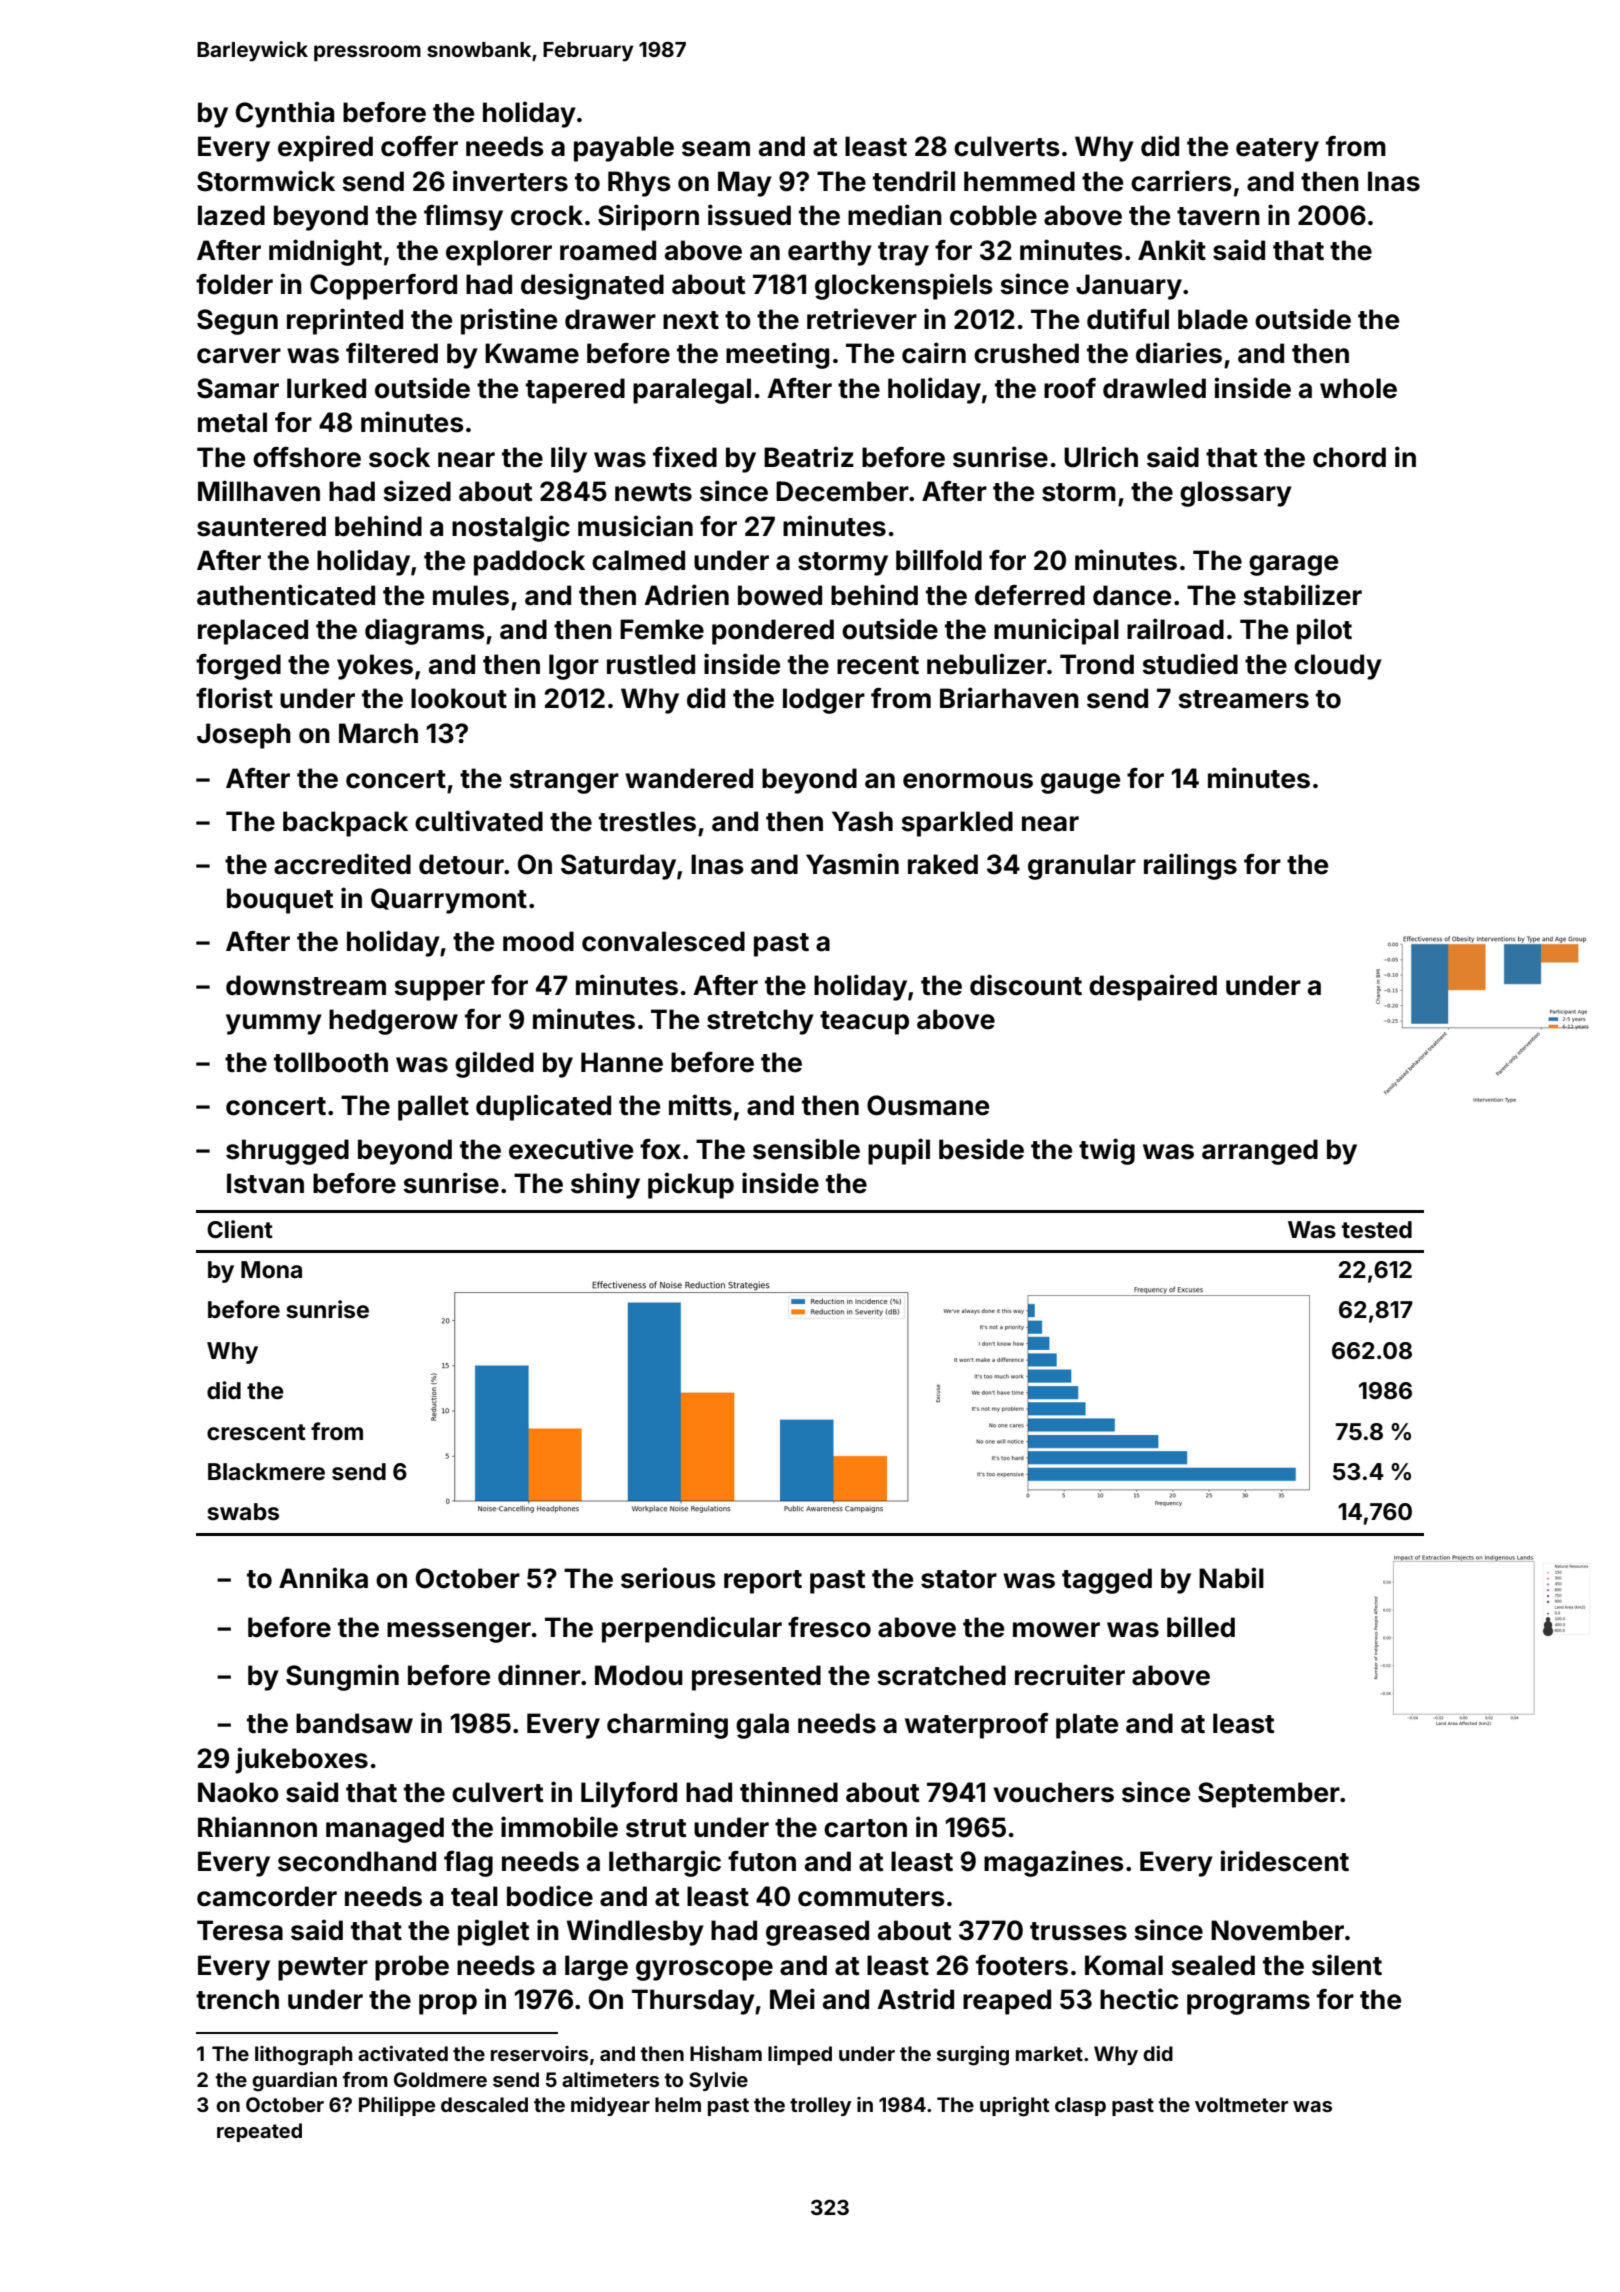  What do you see at coordinates (1377, 1230) in the screenshot?
I see `tested` at bounding box center [1377, 1230].
